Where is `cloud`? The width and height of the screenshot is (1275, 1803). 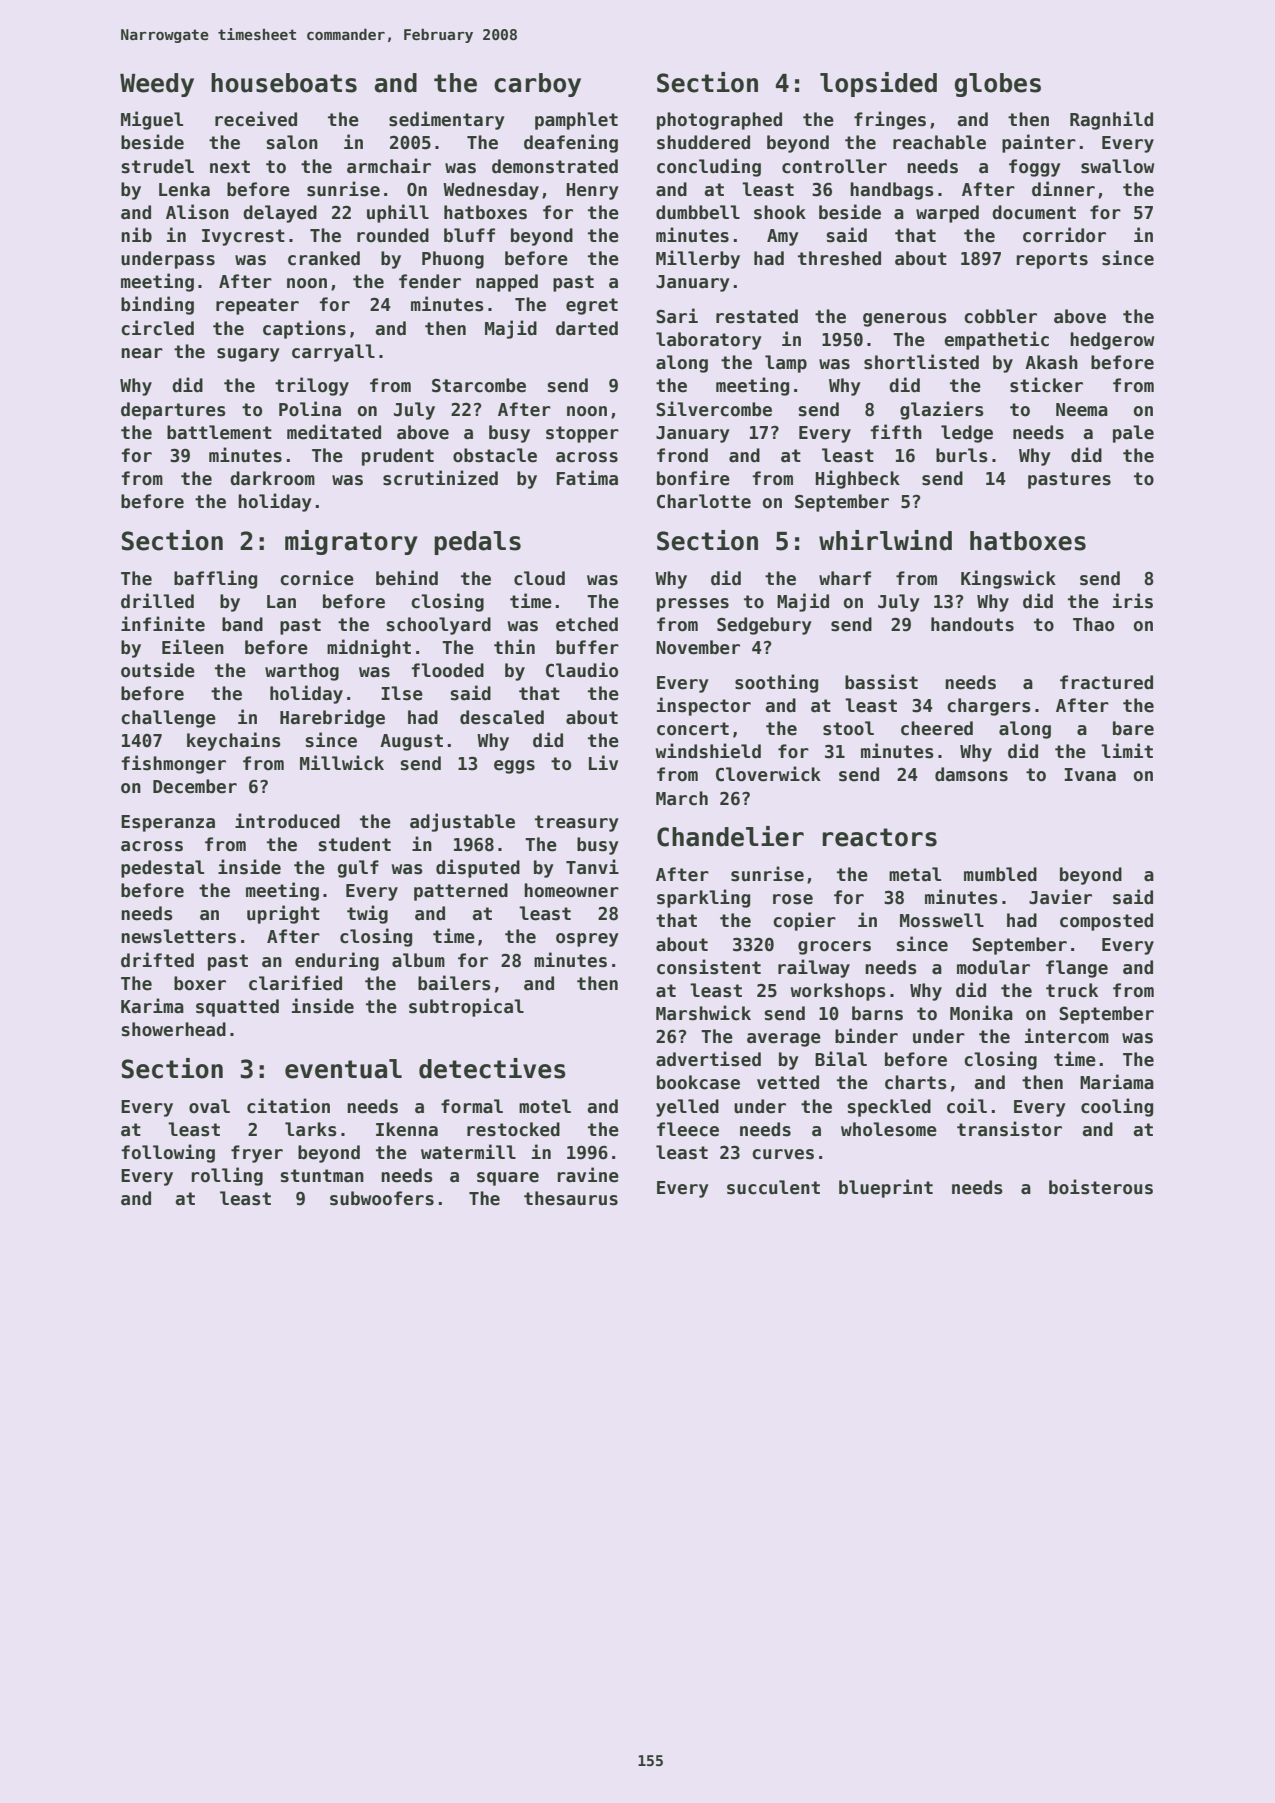 cloud is located at coordinates (539, 578).
